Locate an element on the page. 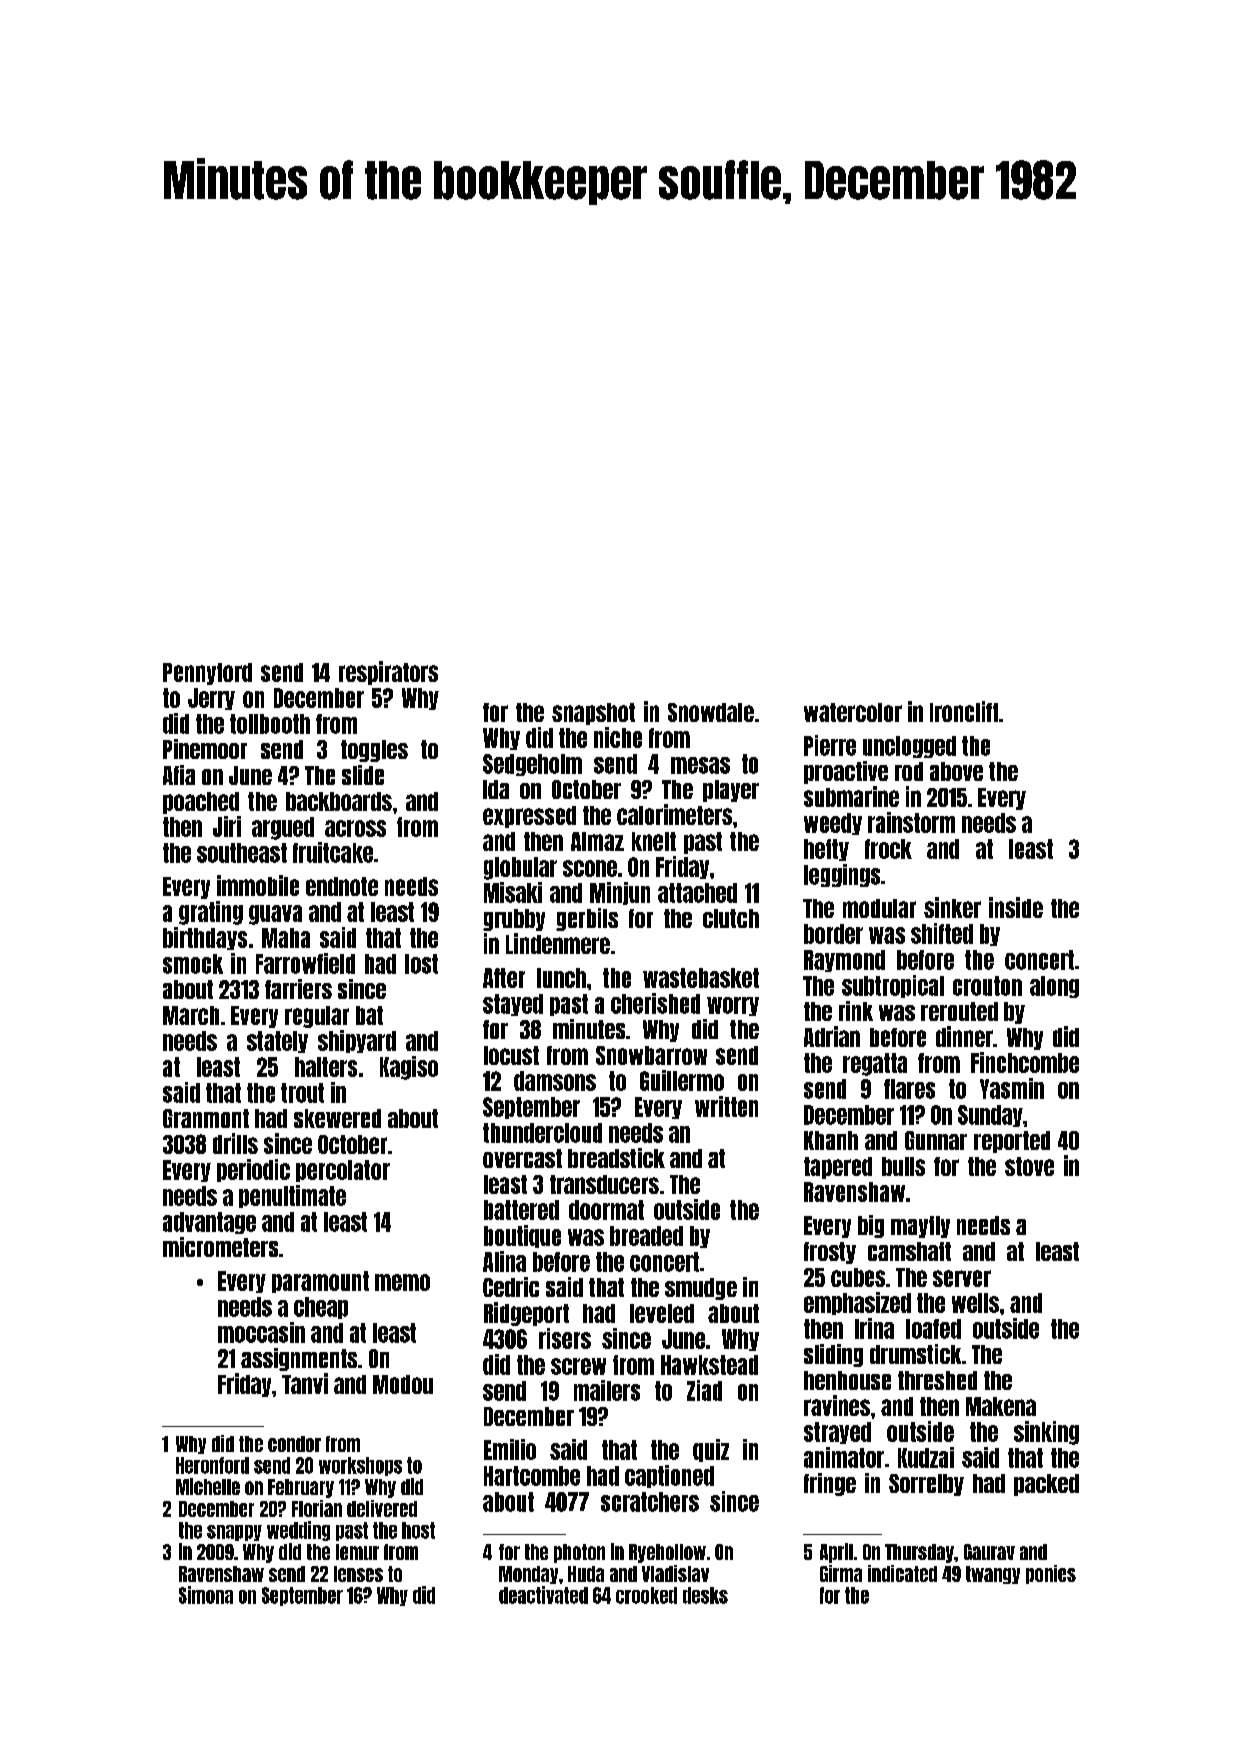 The height and width of the page is (1757, 1242). deactivated is located at coordinates (543, 1595).
